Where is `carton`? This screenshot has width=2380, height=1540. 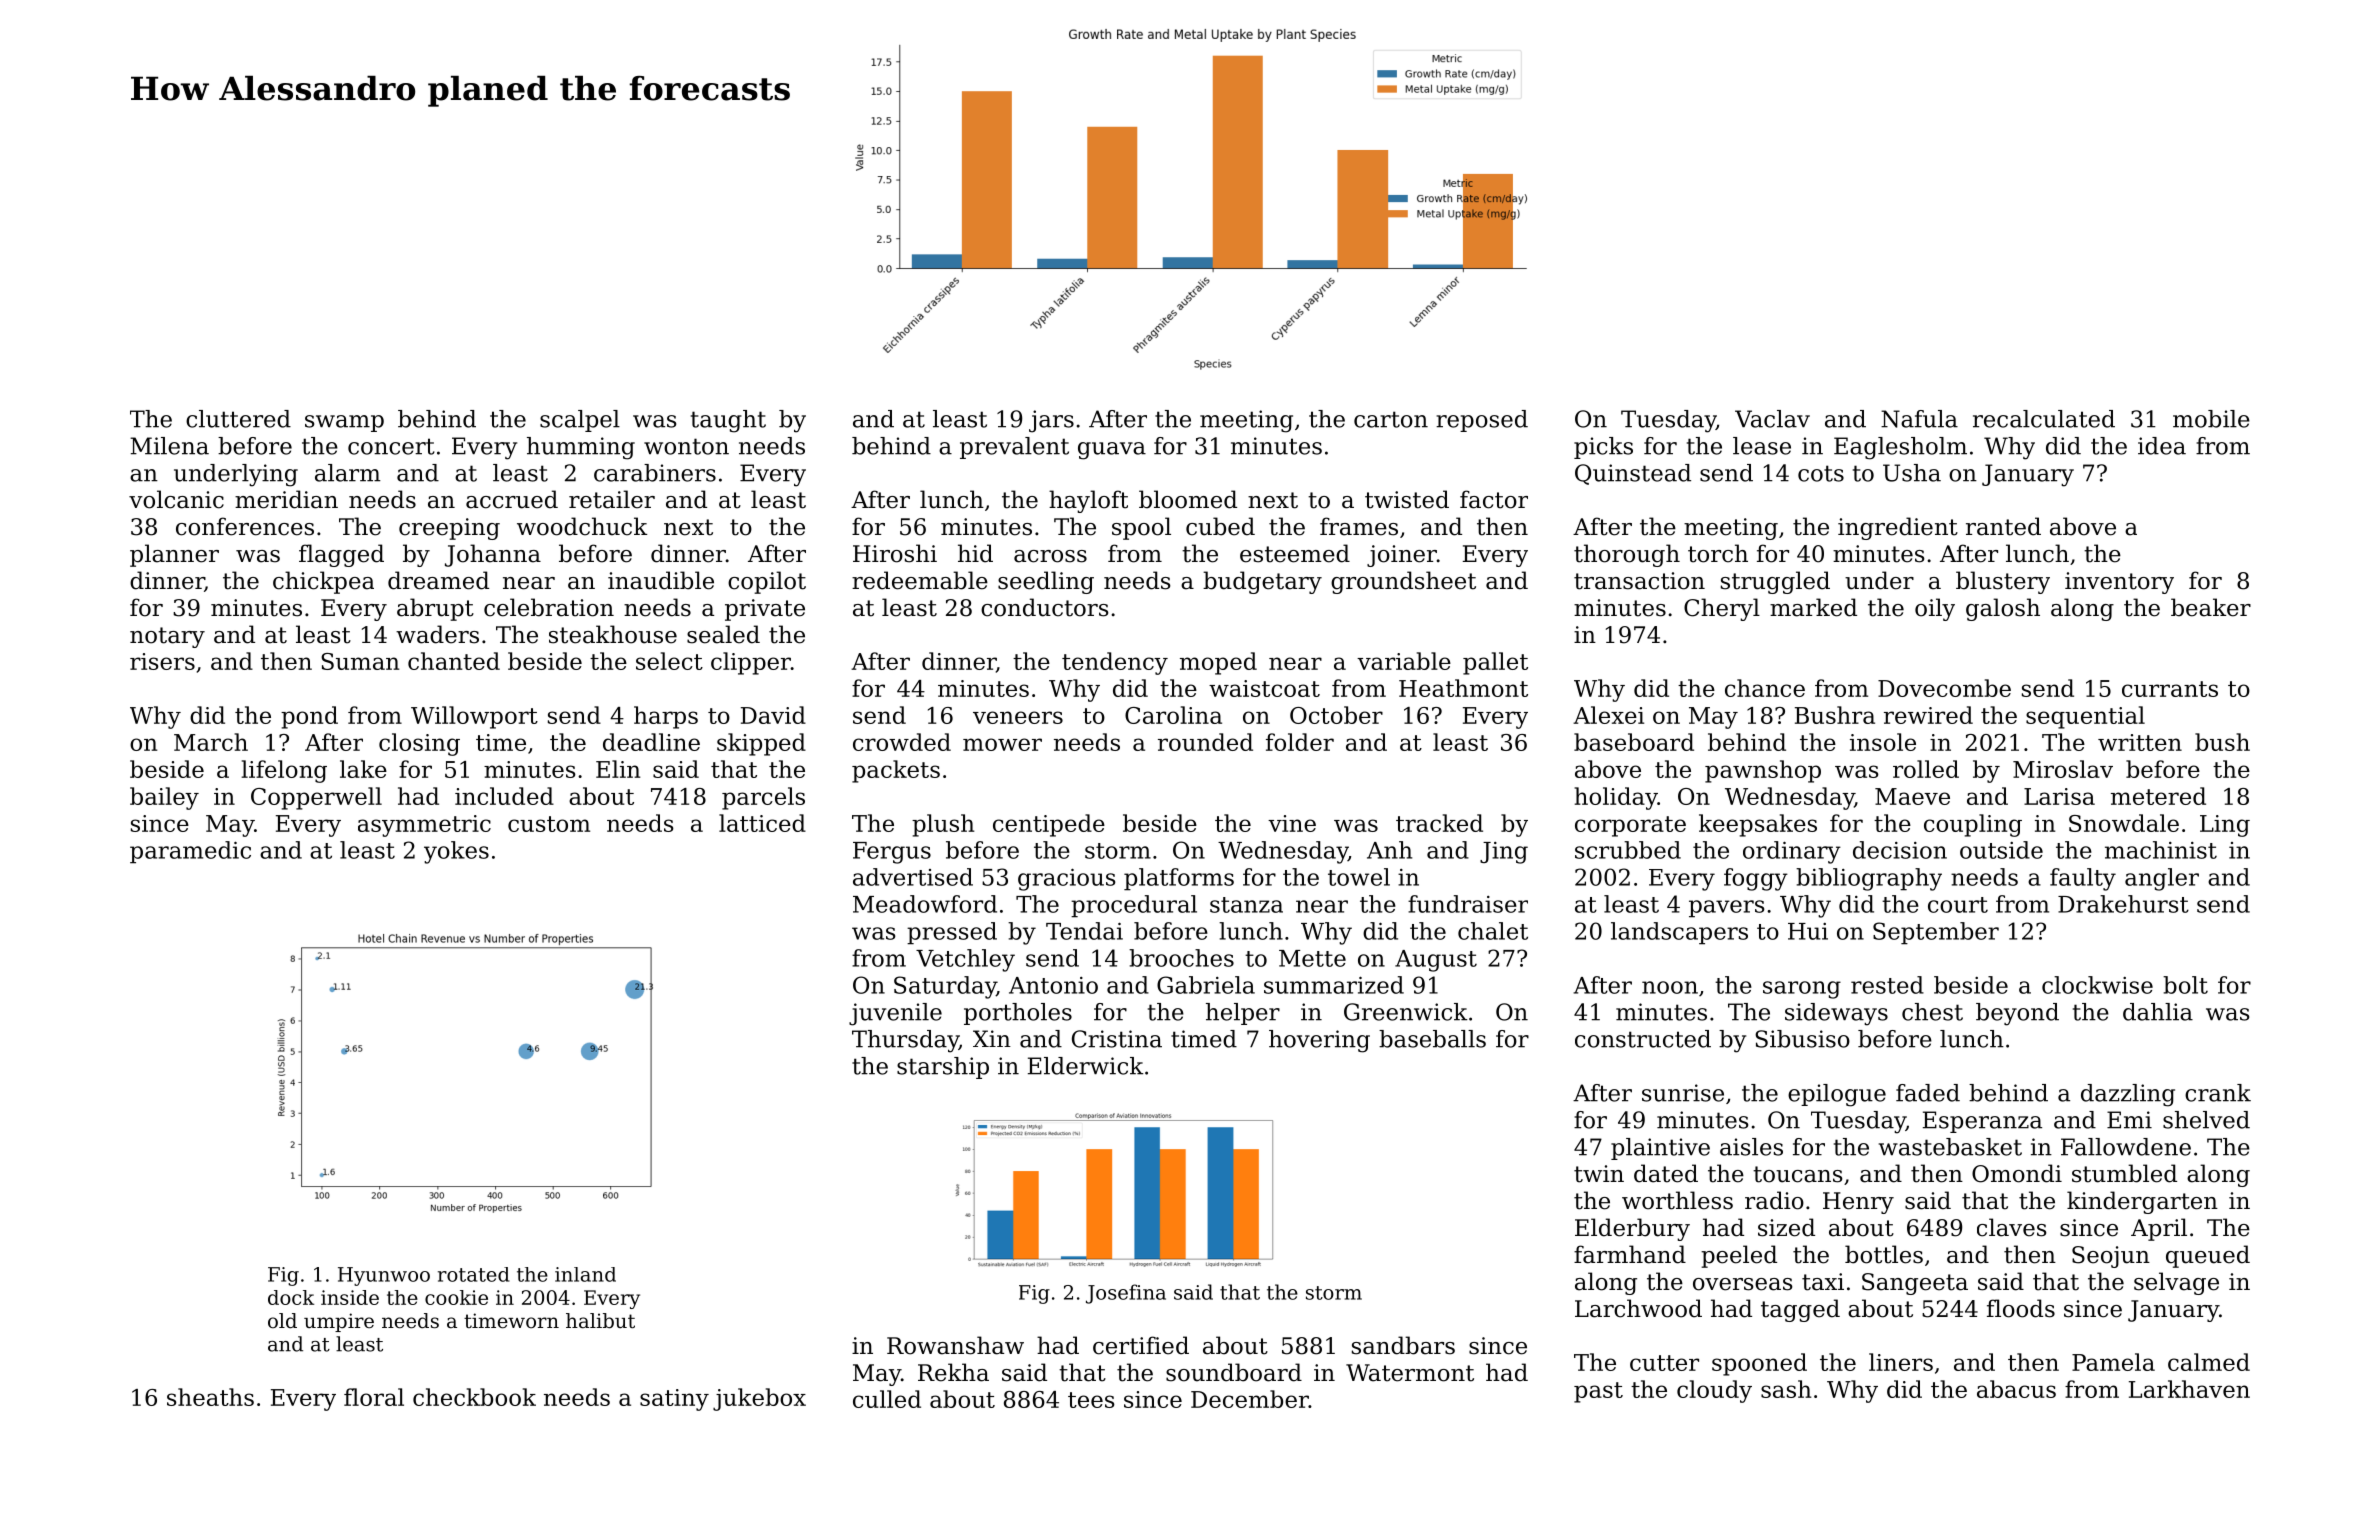 carton is located at coordinates (1391, 419).
